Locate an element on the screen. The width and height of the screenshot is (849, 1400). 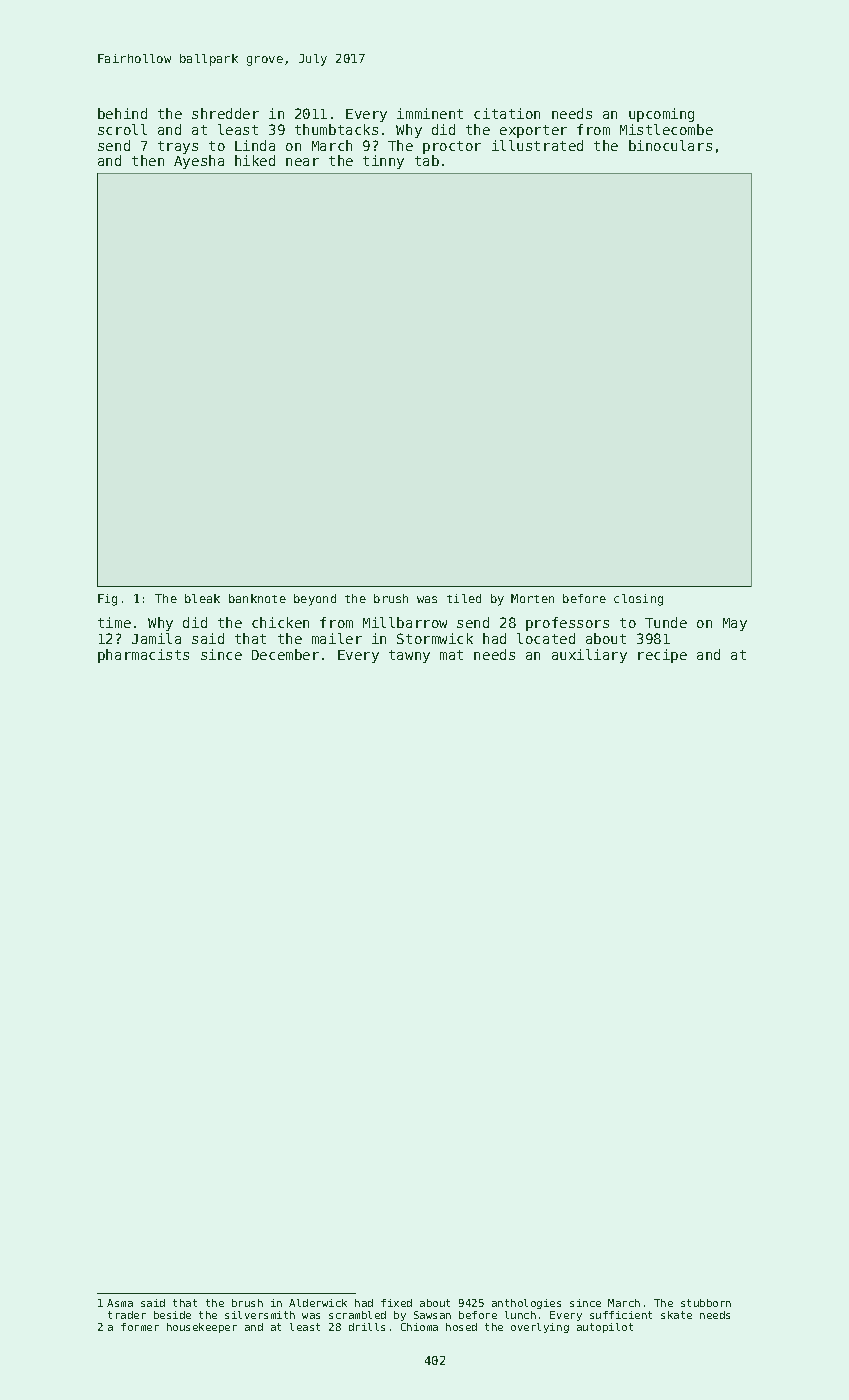
upcoming is located at coordinates (661, 115).
